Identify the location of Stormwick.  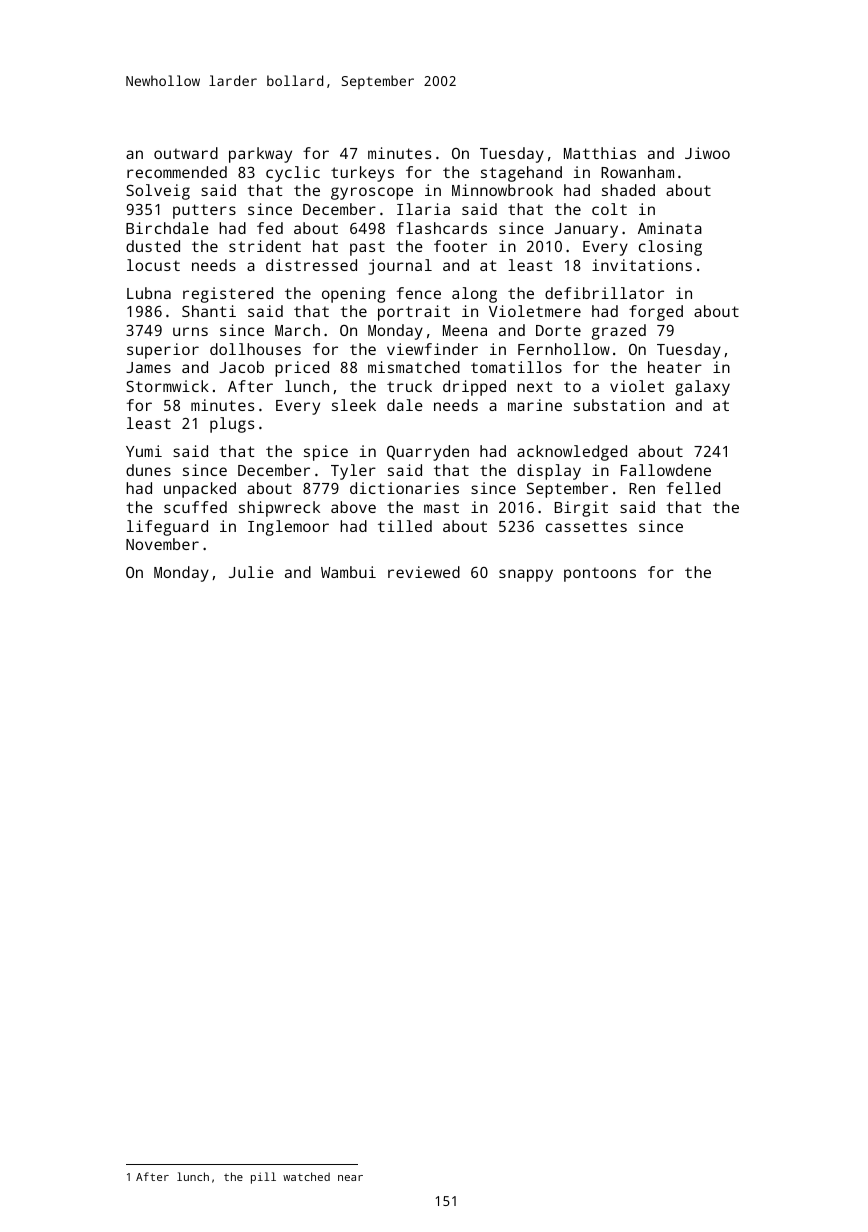
(167, 386).
